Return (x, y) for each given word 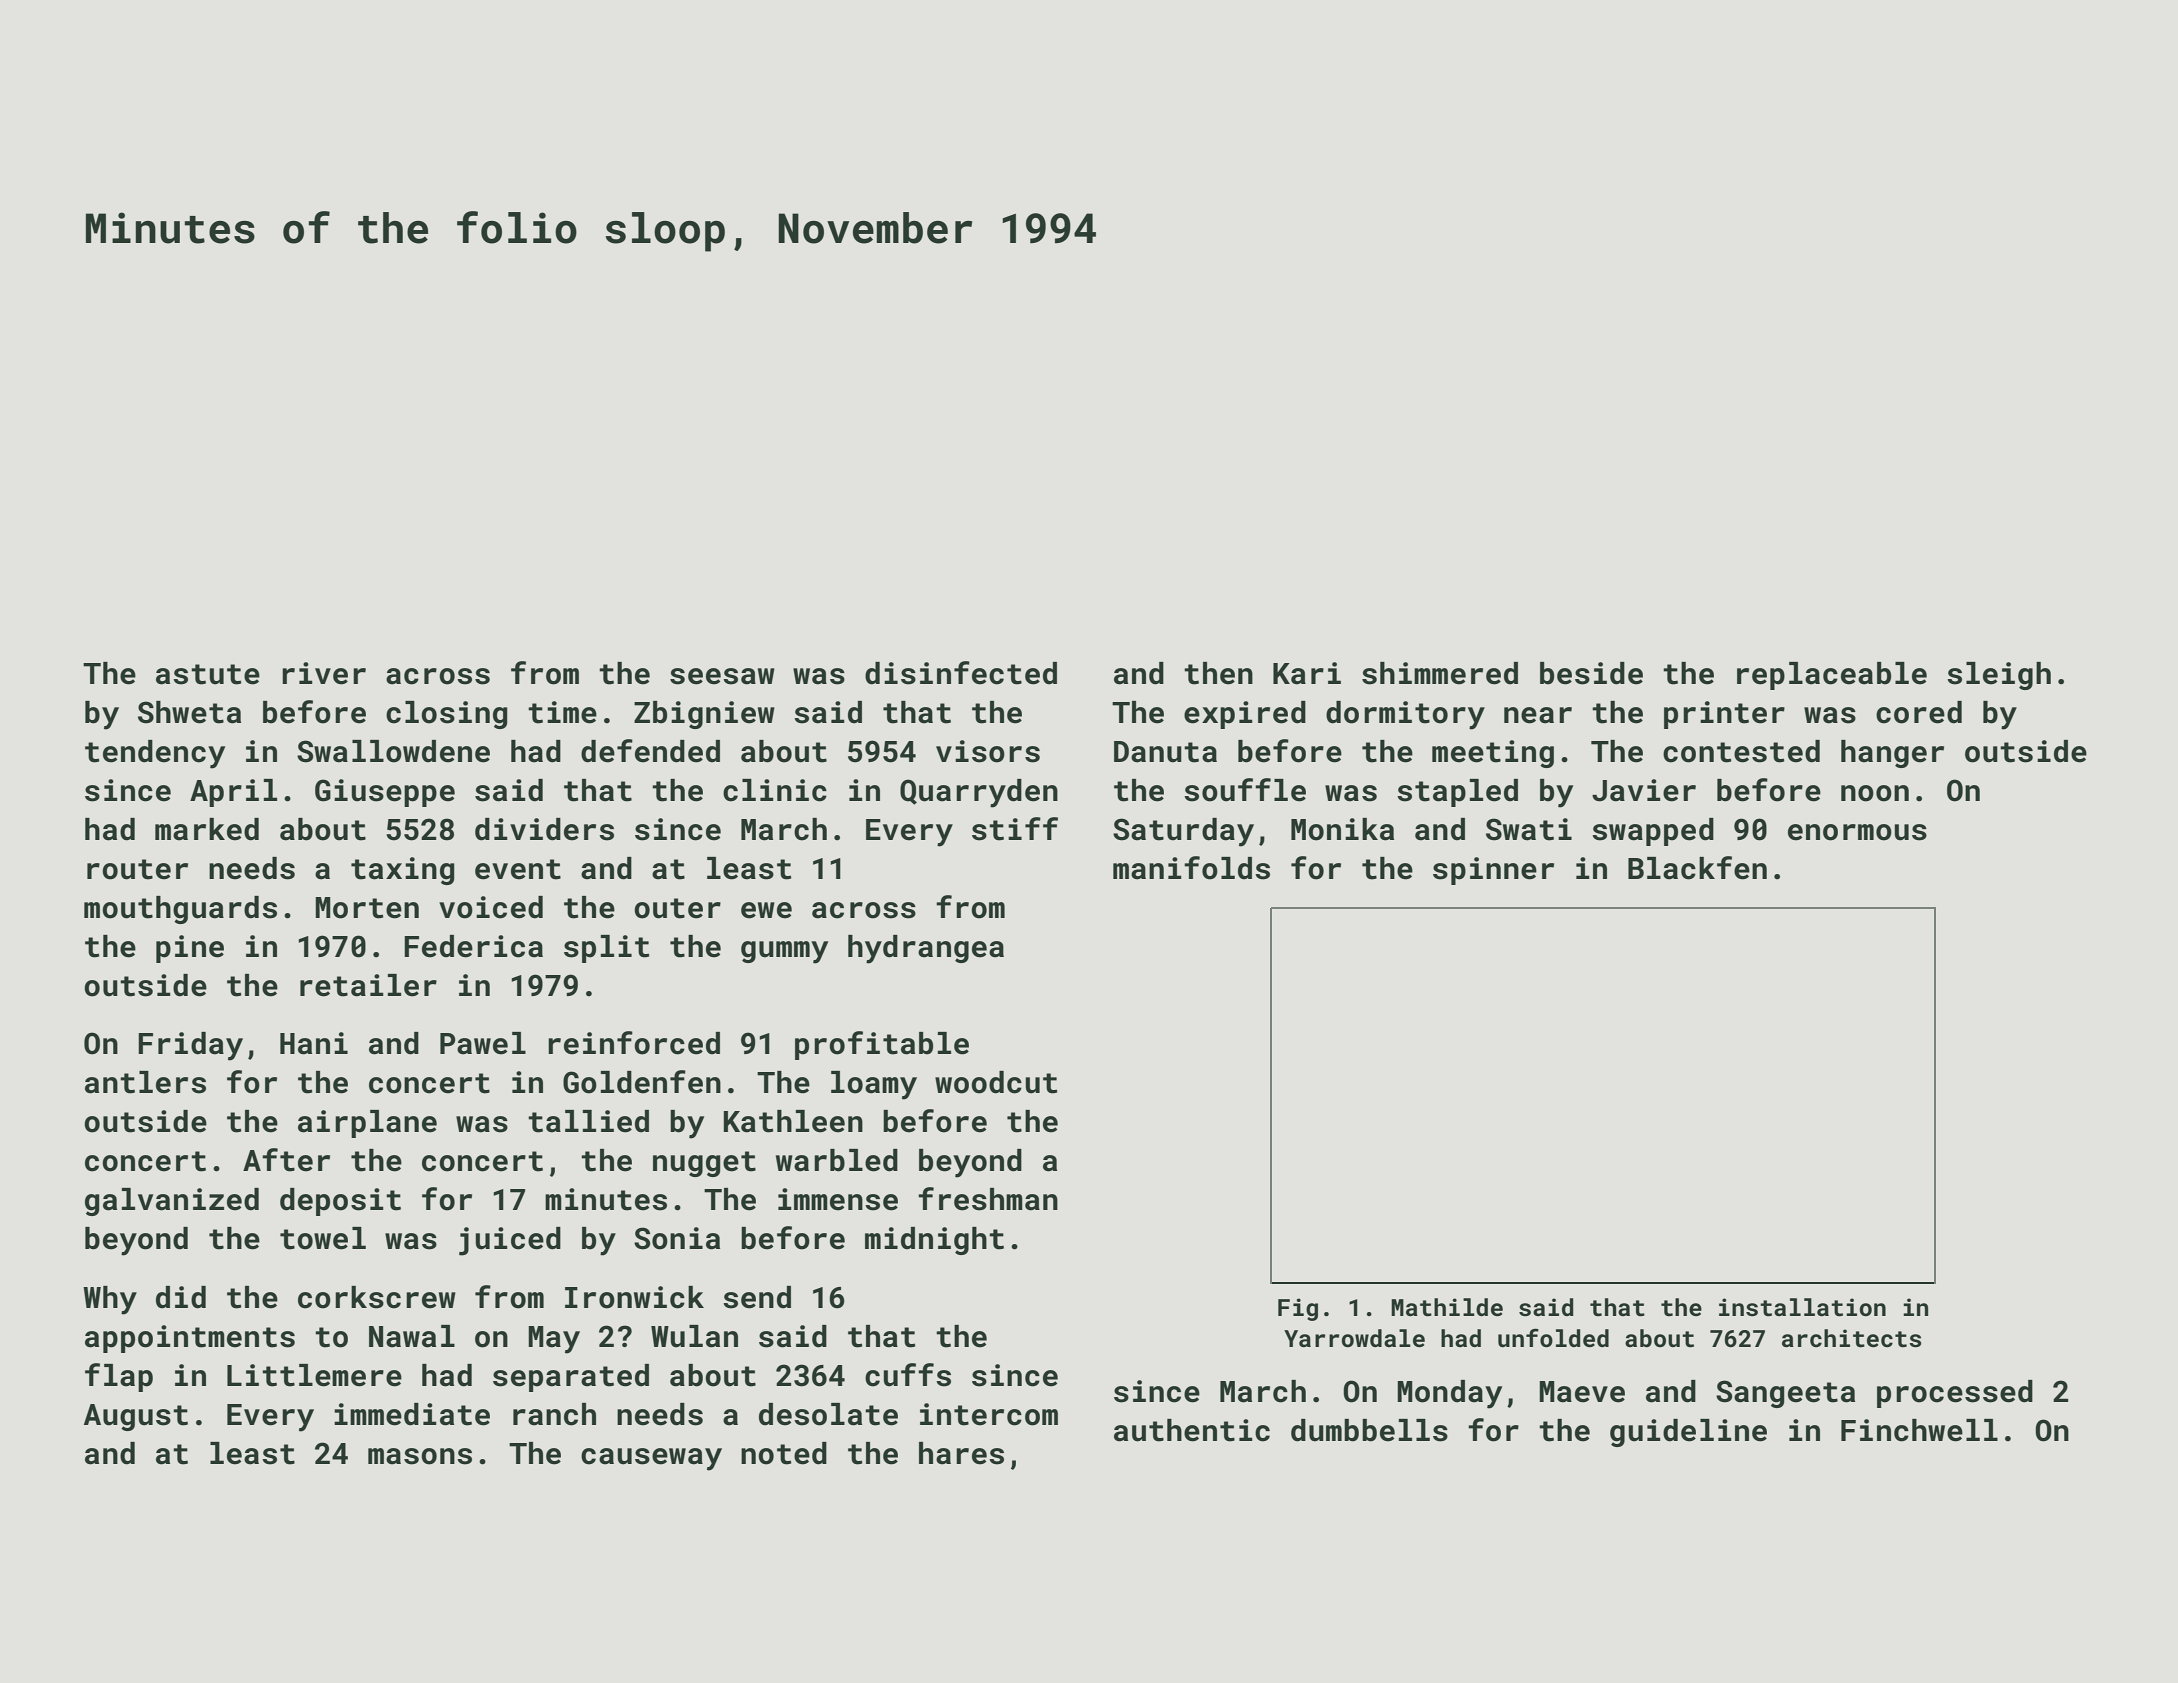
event (518, 869)
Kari (1307, 673)
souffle (1245, 790)
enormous (1857, 832)
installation (1802, 1307)
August (136, 1417)
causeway (651, 1459)
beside (1591, 673)
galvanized (172, 1202)
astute (208, 674)
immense (838, 1199)
